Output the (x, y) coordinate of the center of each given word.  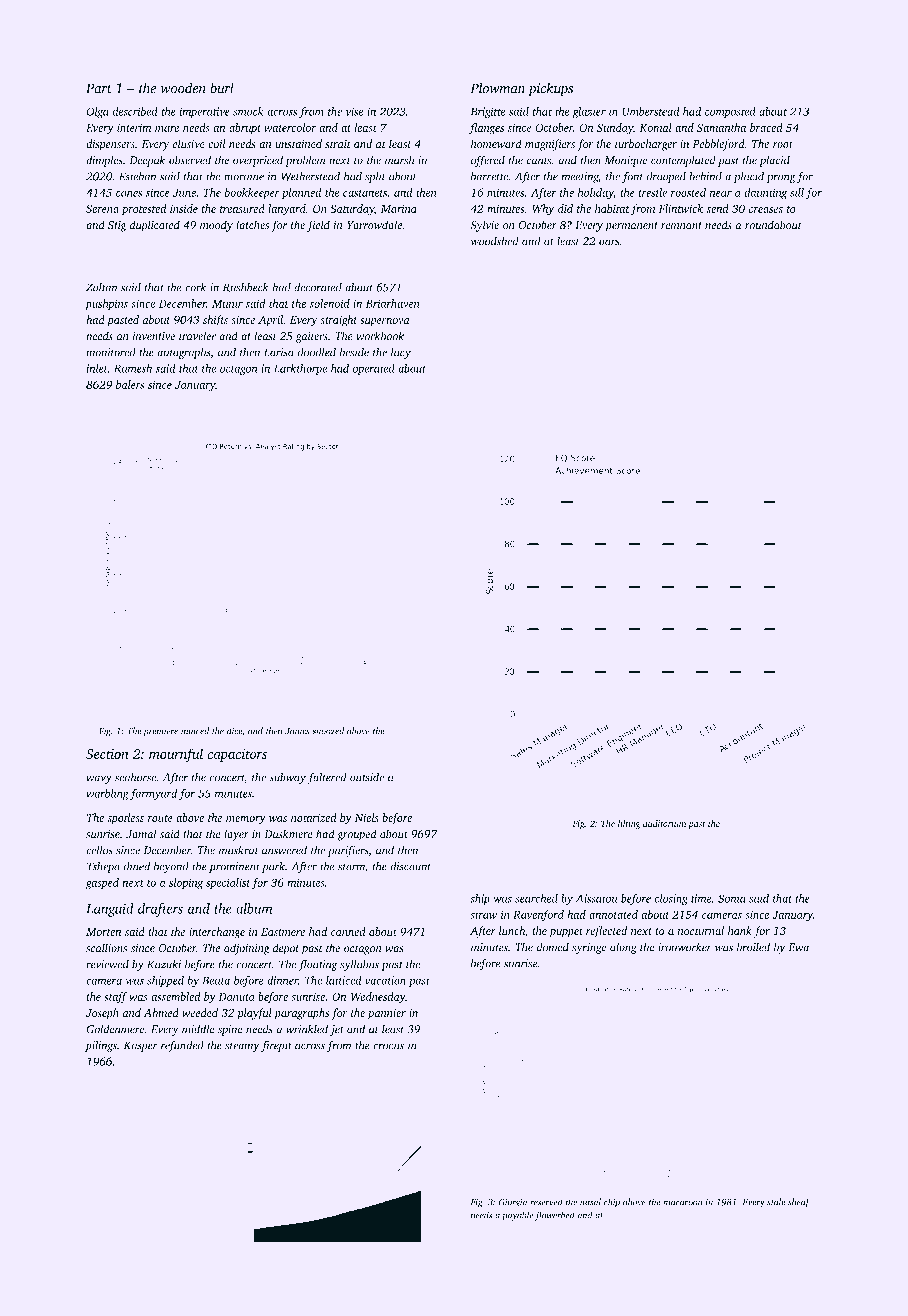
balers (130, 384)
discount (411, 866)
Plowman (497, 88)
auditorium (664, 823)
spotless (126, 818)
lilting (629, 824)
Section (107, 754)
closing (671, 899)
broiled (753, 946)
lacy (401, 353)
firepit (276, 1046)
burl (222, 88)
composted (730, 112)
